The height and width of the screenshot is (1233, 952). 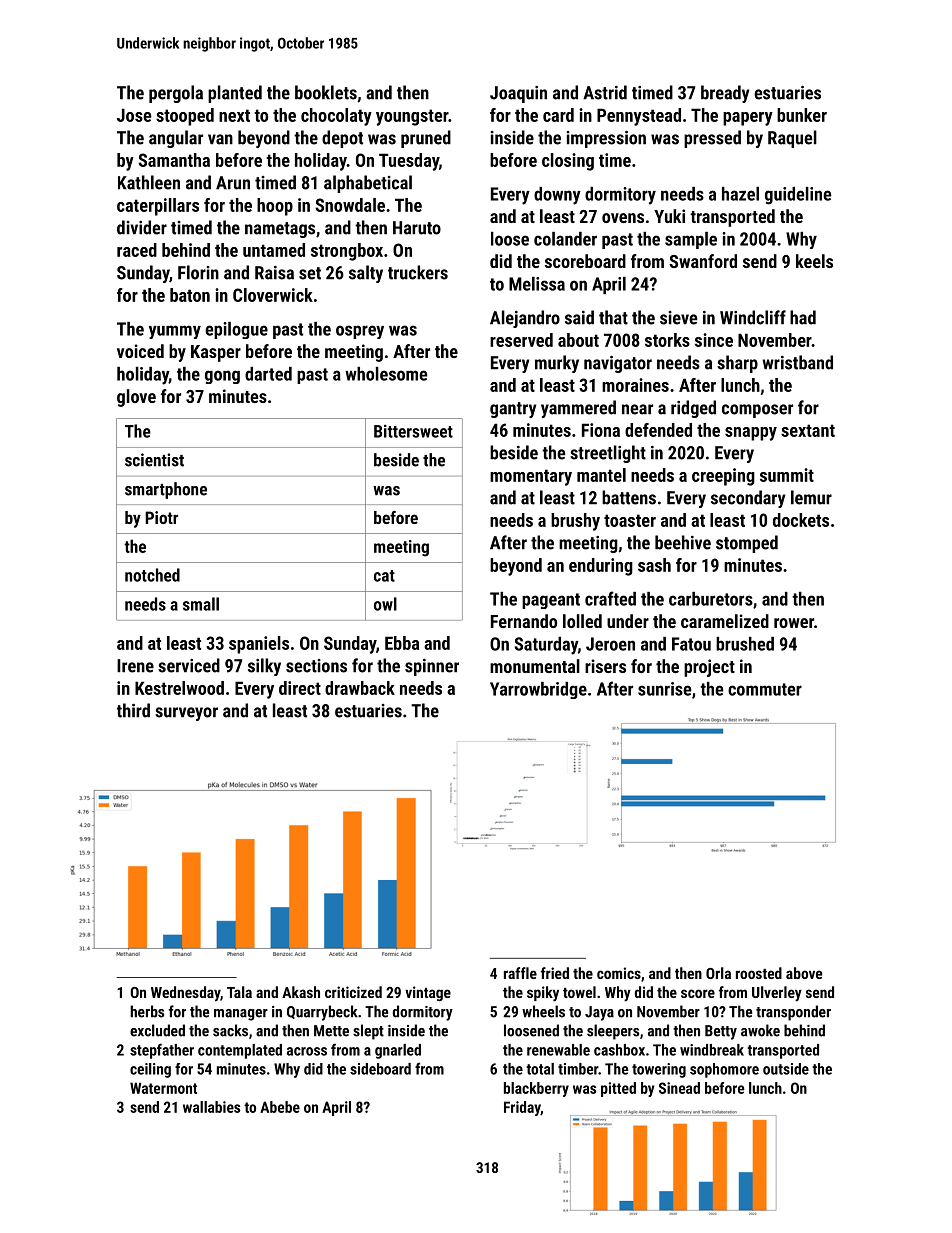 What do you see at coordinates (398, 1051) in the screenshot?
I see `gnarled` at bounding box center [398, 1051].
